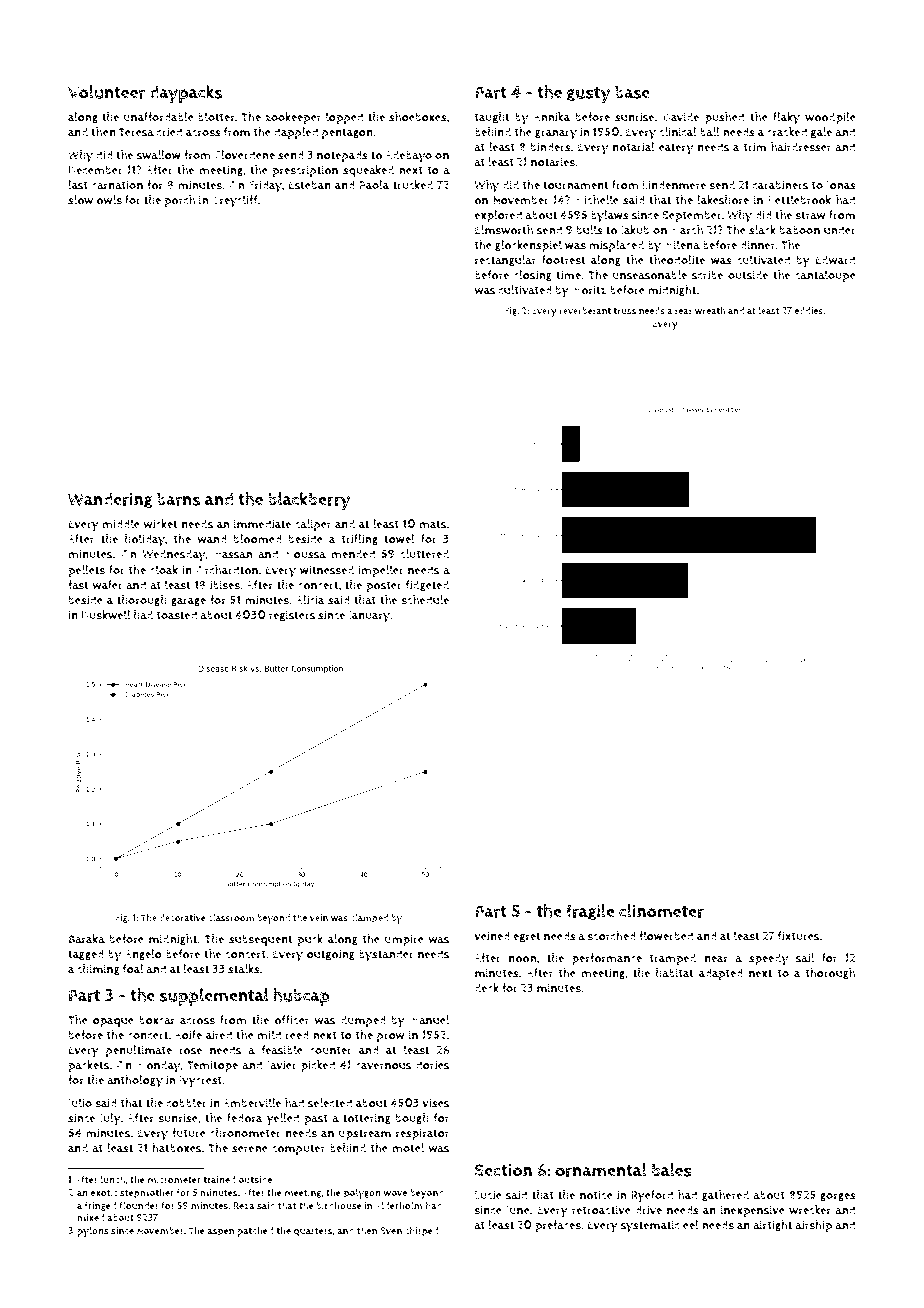  I want to click on chiming, so click(98, 970).
